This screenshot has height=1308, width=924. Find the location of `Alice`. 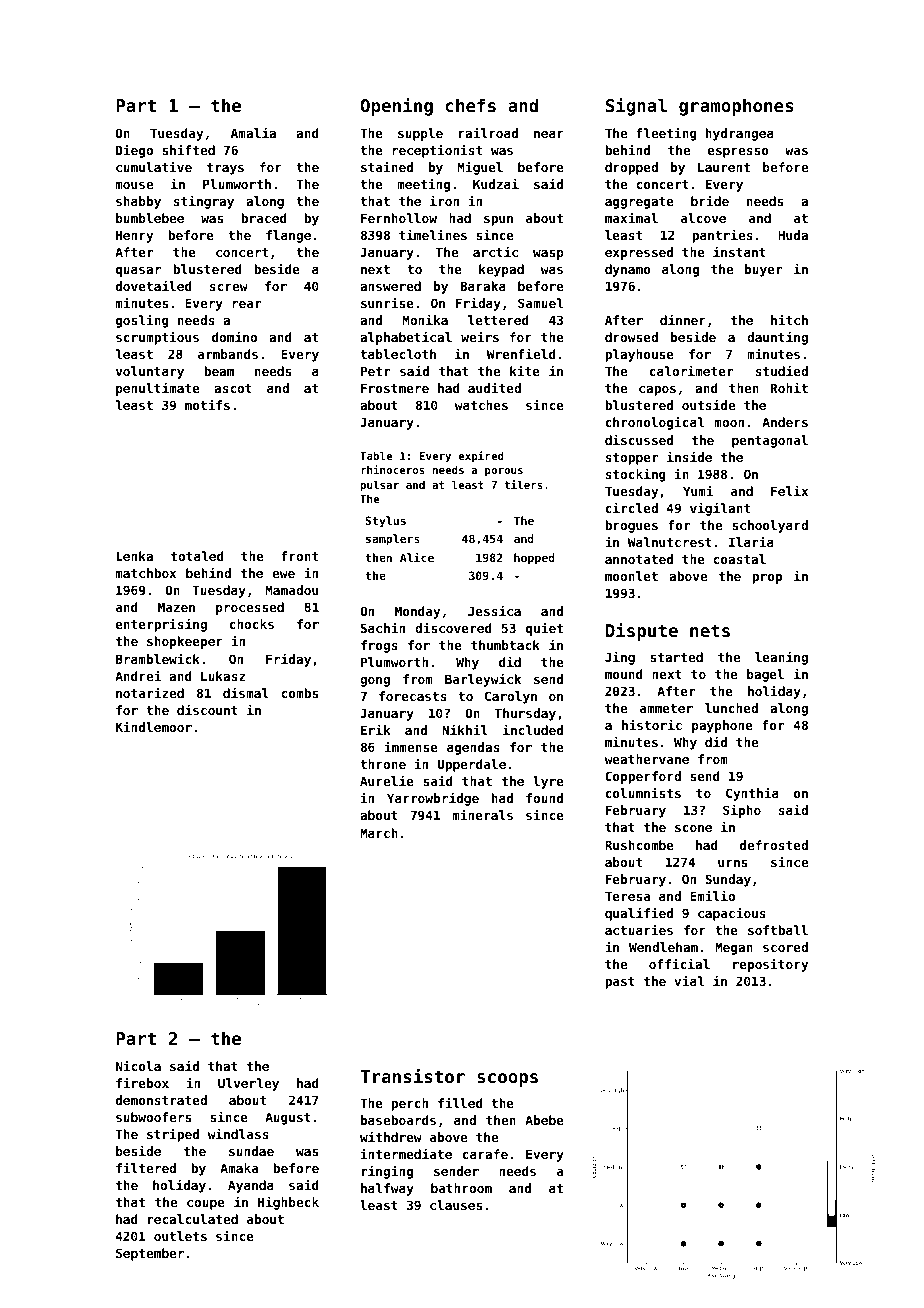

Alice is located at coordinates (417, 557).
